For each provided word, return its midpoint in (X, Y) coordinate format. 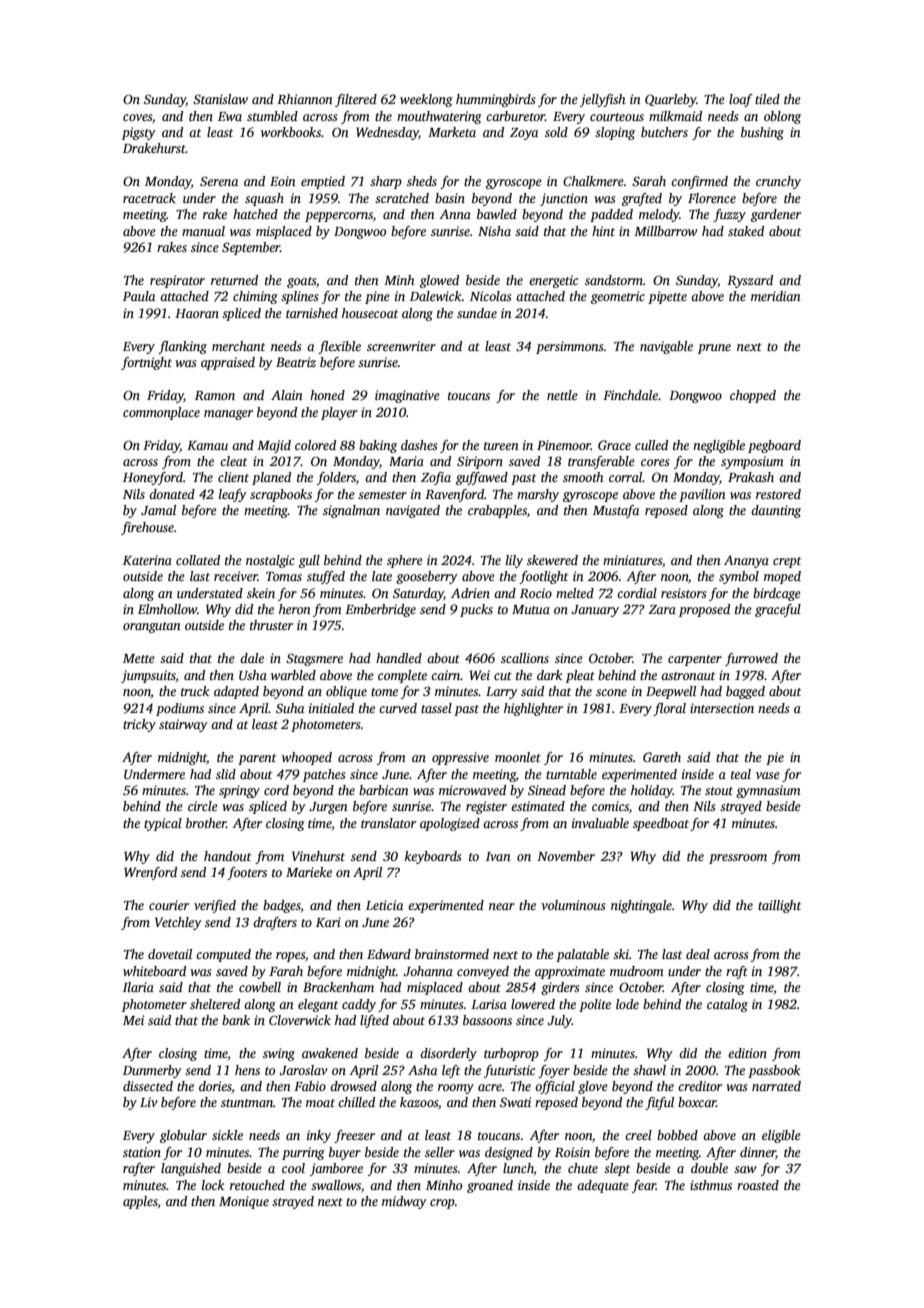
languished (191, 1169)
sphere (405, 561)
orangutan (152, 627)
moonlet (518, 757)
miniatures (632, 560)
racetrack (149, 198)
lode (627, 1004)
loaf (741, 100)
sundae (477, 313)
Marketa (452, 132)
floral (669, 709)
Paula (139, 296)
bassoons (487, 1020)
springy (239, 791)
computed (223, 955)
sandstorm (614, 280)
